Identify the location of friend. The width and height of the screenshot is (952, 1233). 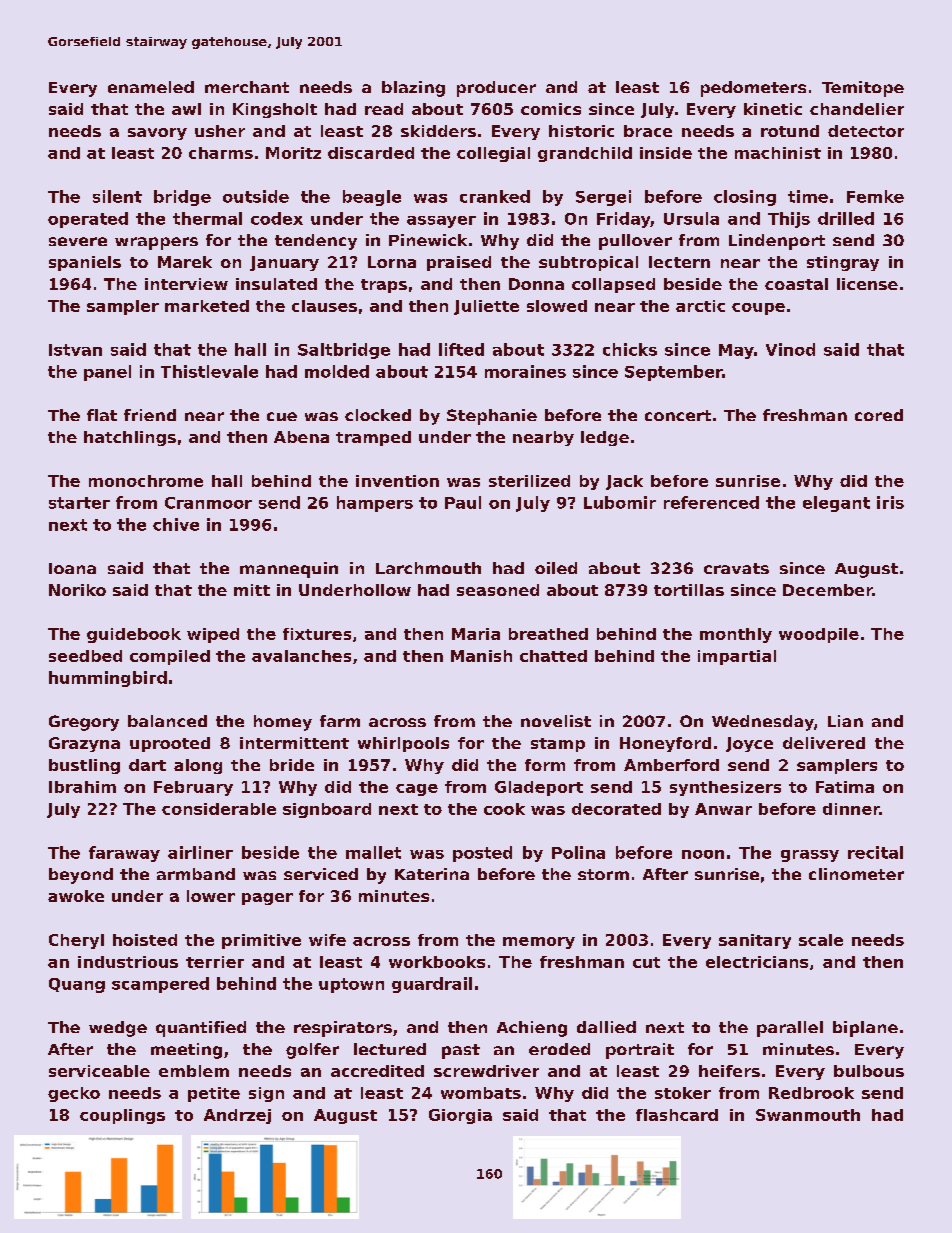
(150, 415).
